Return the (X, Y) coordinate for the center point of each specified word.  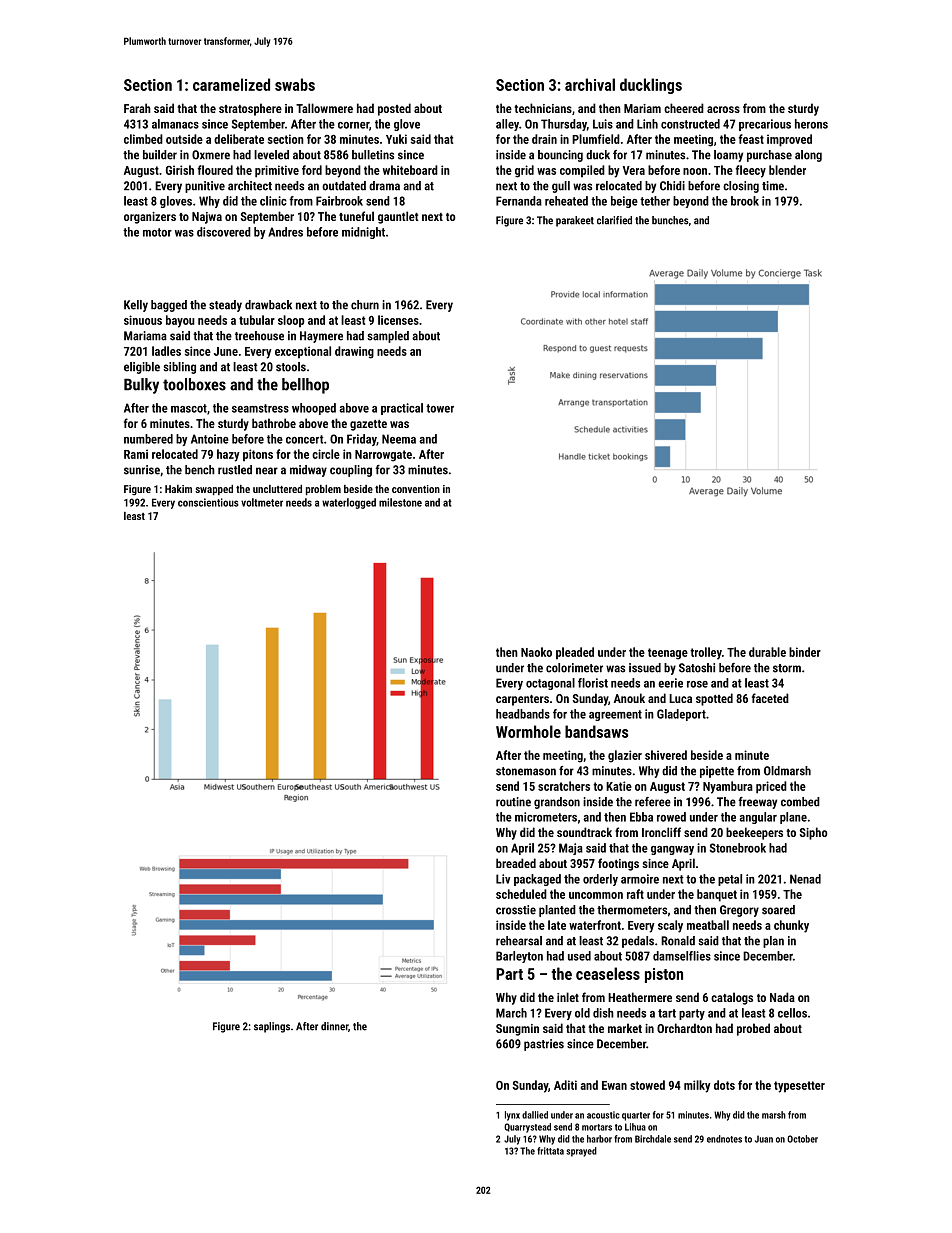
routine (513, 802)
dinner (334, 1026)
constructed (690, 124)
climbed (143, 139)
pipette (717, 772)
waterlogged (349, 503)
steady (225, 306)
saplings (272, 1027)
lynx (512, 1116)
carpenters (522, 700)
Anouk (629, 698)
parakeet (575, 221)
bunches (670, 220)
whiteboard (410, 170)
